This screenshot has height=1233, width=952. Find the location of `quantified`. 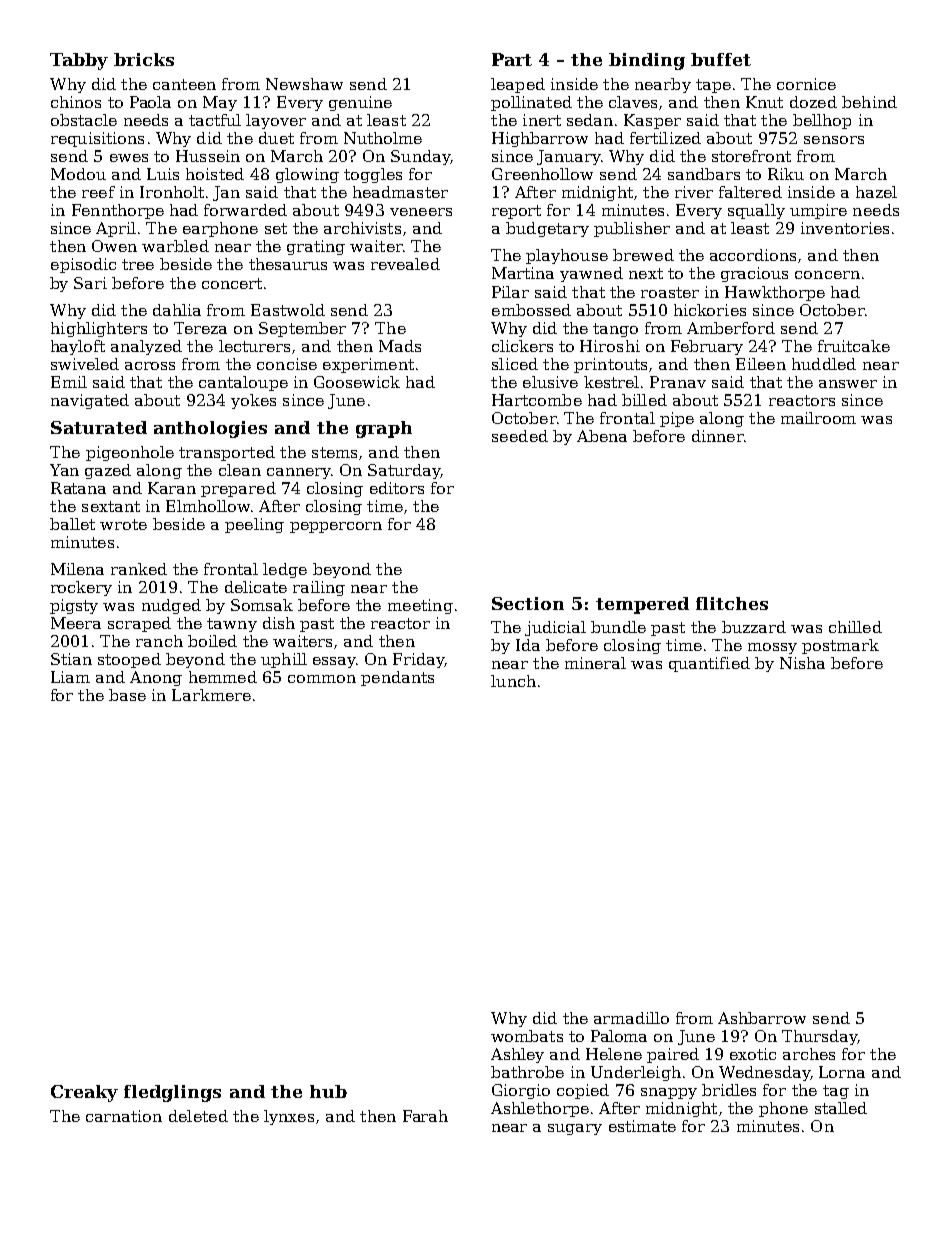

quantified is located at coordinates (709, 664).
